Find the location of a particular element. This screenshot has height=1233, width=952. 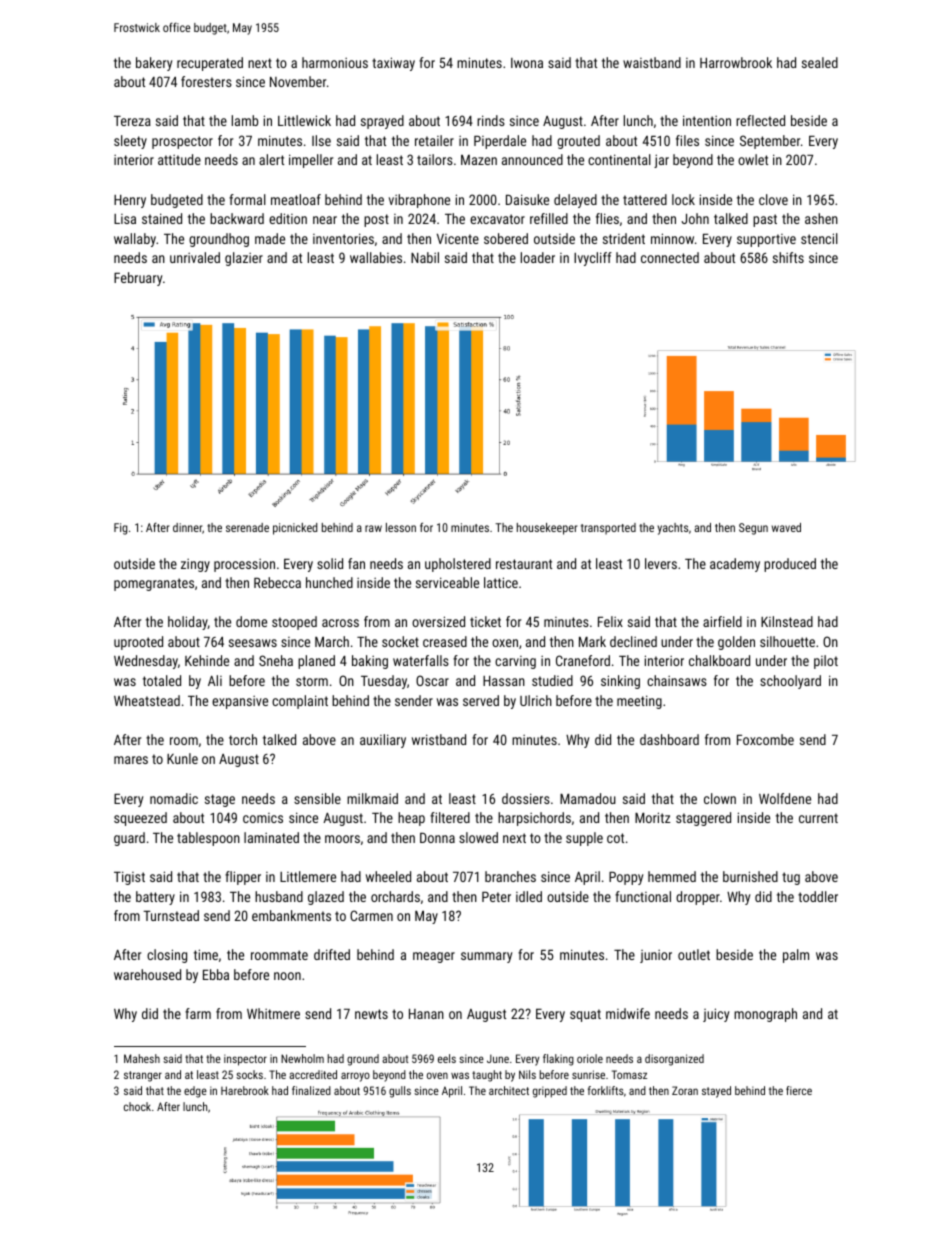

Kunle is located at coordinates (182, 758).
